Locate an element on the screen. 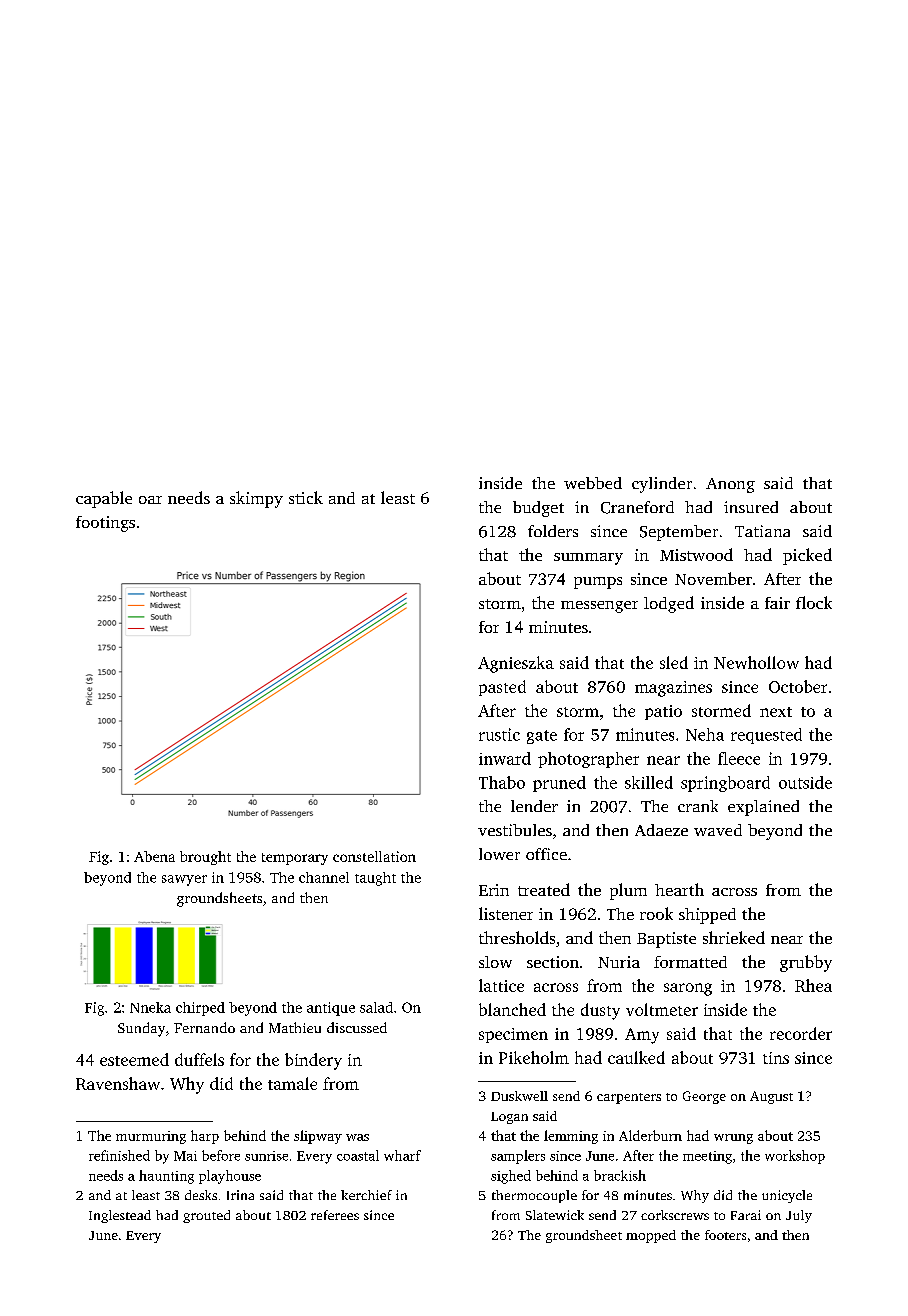  budget is located at coordinates (538, 509).
